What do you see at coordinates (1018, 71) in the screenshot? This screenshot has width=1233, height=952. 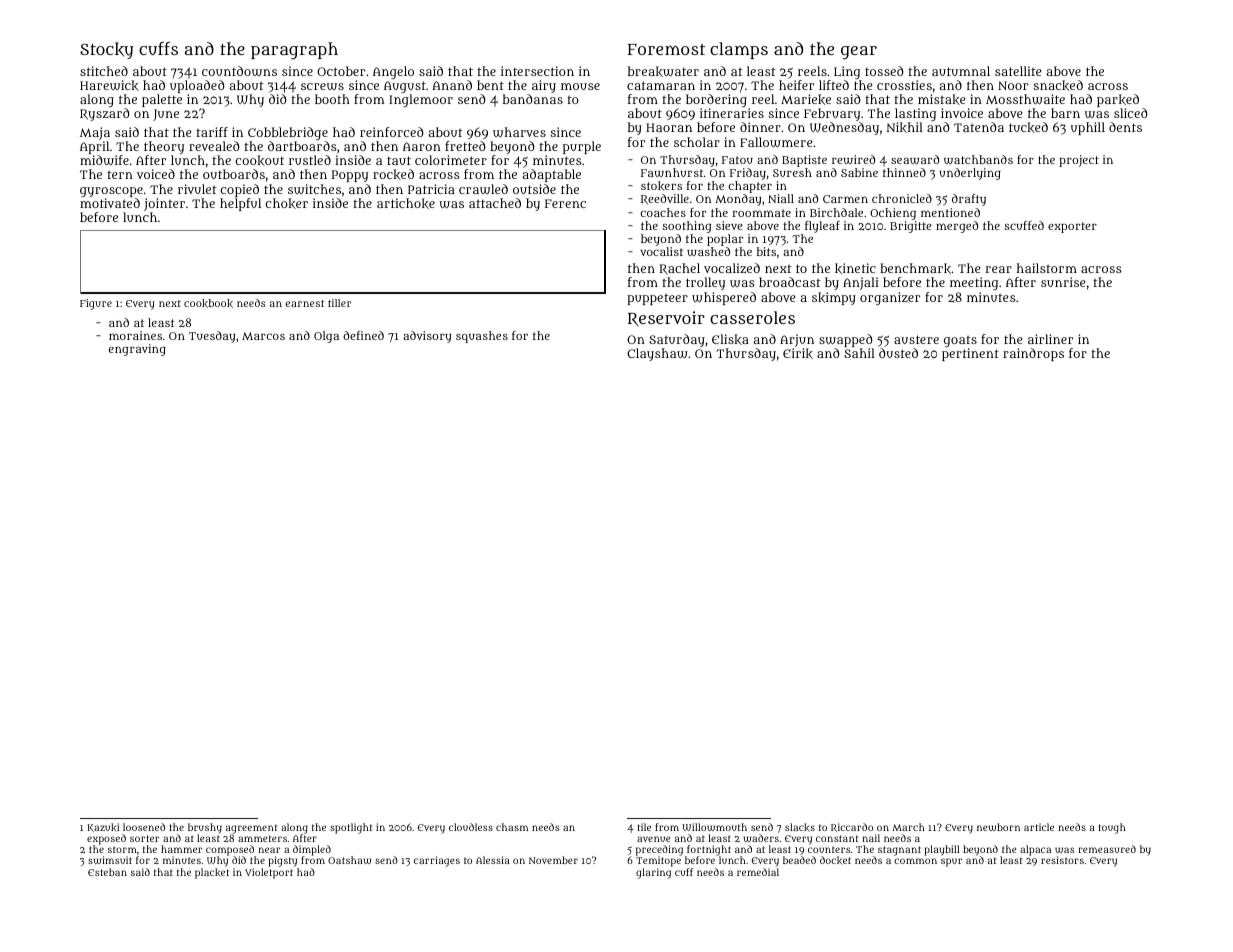 I see `satellite` at bounding box center [1018, 71].
